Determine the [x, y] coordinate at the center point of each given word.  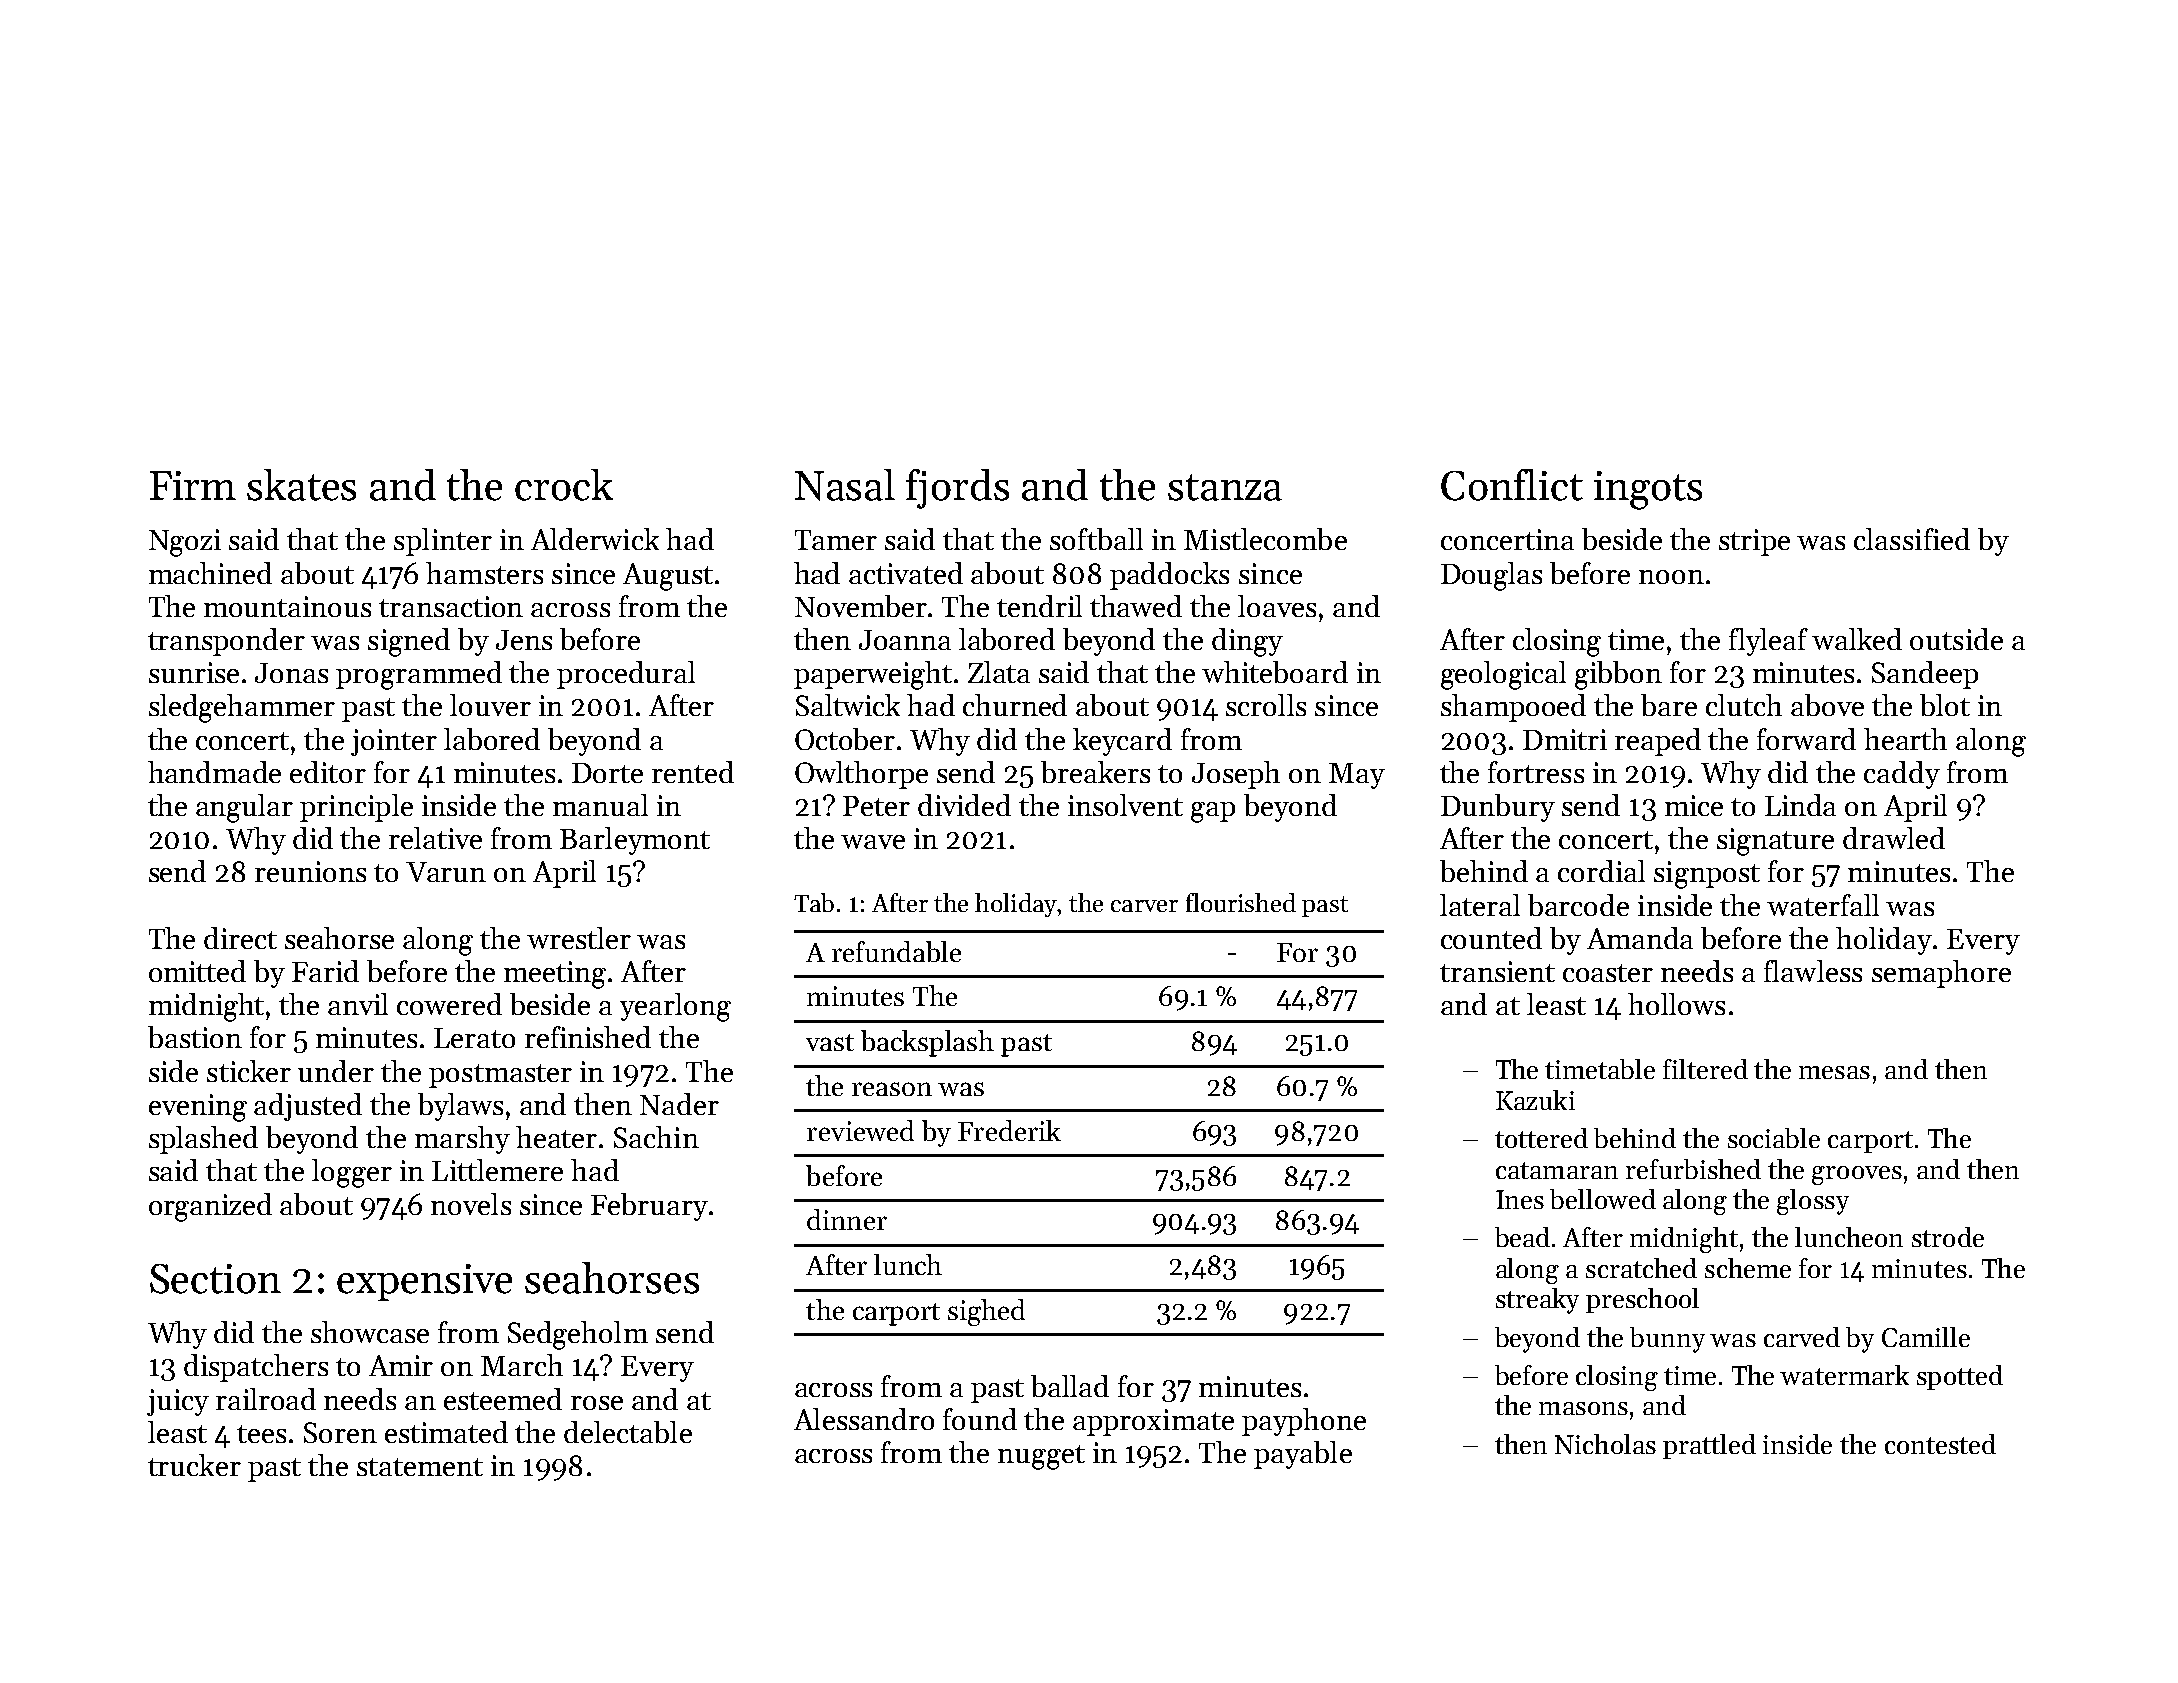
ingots [1648, 490]
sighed [986, 1312]
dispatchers [256, 1368]
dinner [847, 1219]
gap [1213, 812]
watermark [1844, 1375]
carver [1144, 906]
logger [352, 1173]
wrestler [579, 938]
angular [244, 808]
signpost [1707, 875]
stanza [1225, 487]
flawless [1813, 971]
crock [564, 485]
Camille [1926, 1337]
